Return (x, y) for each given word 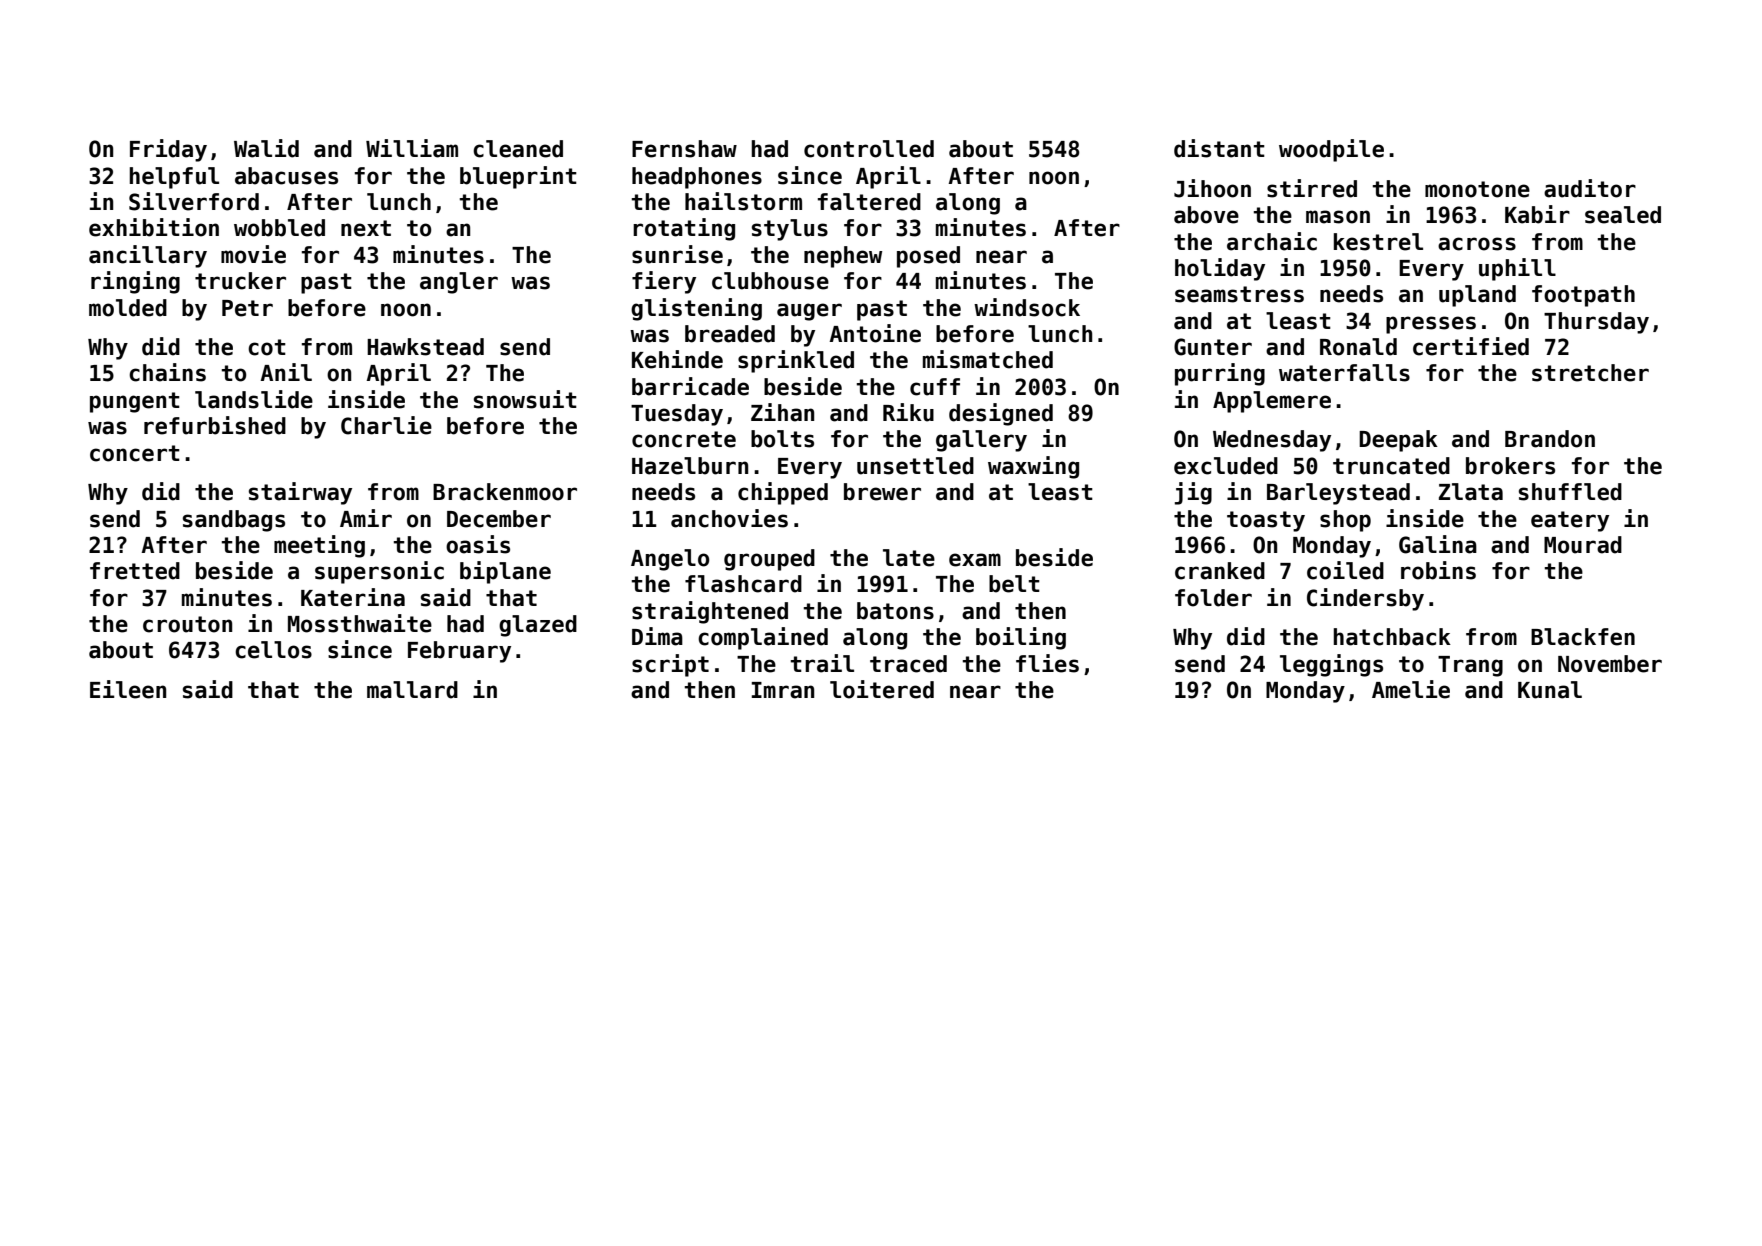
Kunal (1550, 690)
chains (167, 372)
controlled (869, 149)
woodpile (1331, 150)
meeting (319, 546)
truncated (1391, 466)
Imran (783, 690)
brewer (882, 492)
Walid (266, 148)
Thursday (1596, 323)
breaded (730, 334)
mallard (412, 690)
